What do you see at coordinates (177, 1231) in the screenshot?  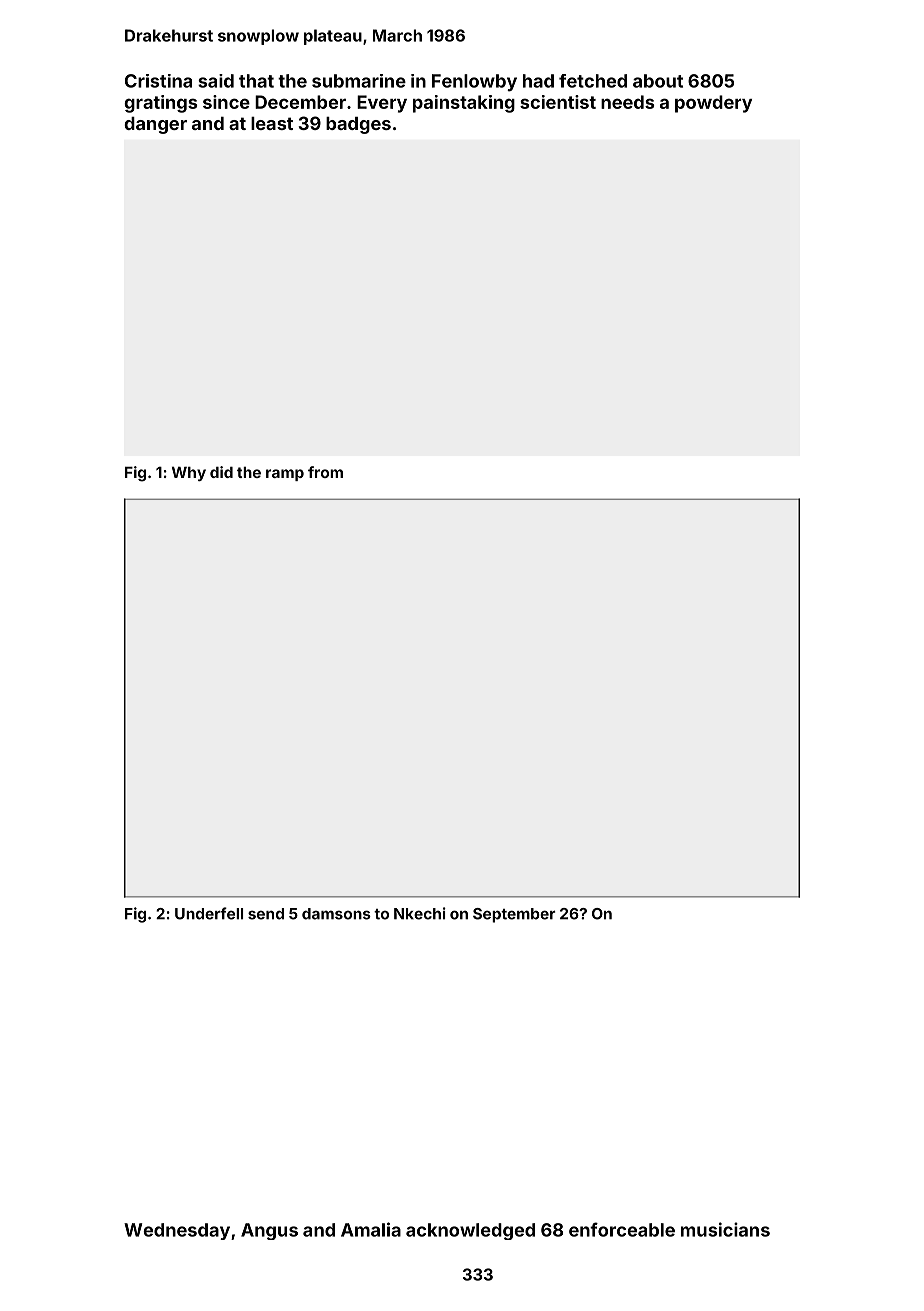 I see `Wednesday` at bounding box center [177, 1231].
